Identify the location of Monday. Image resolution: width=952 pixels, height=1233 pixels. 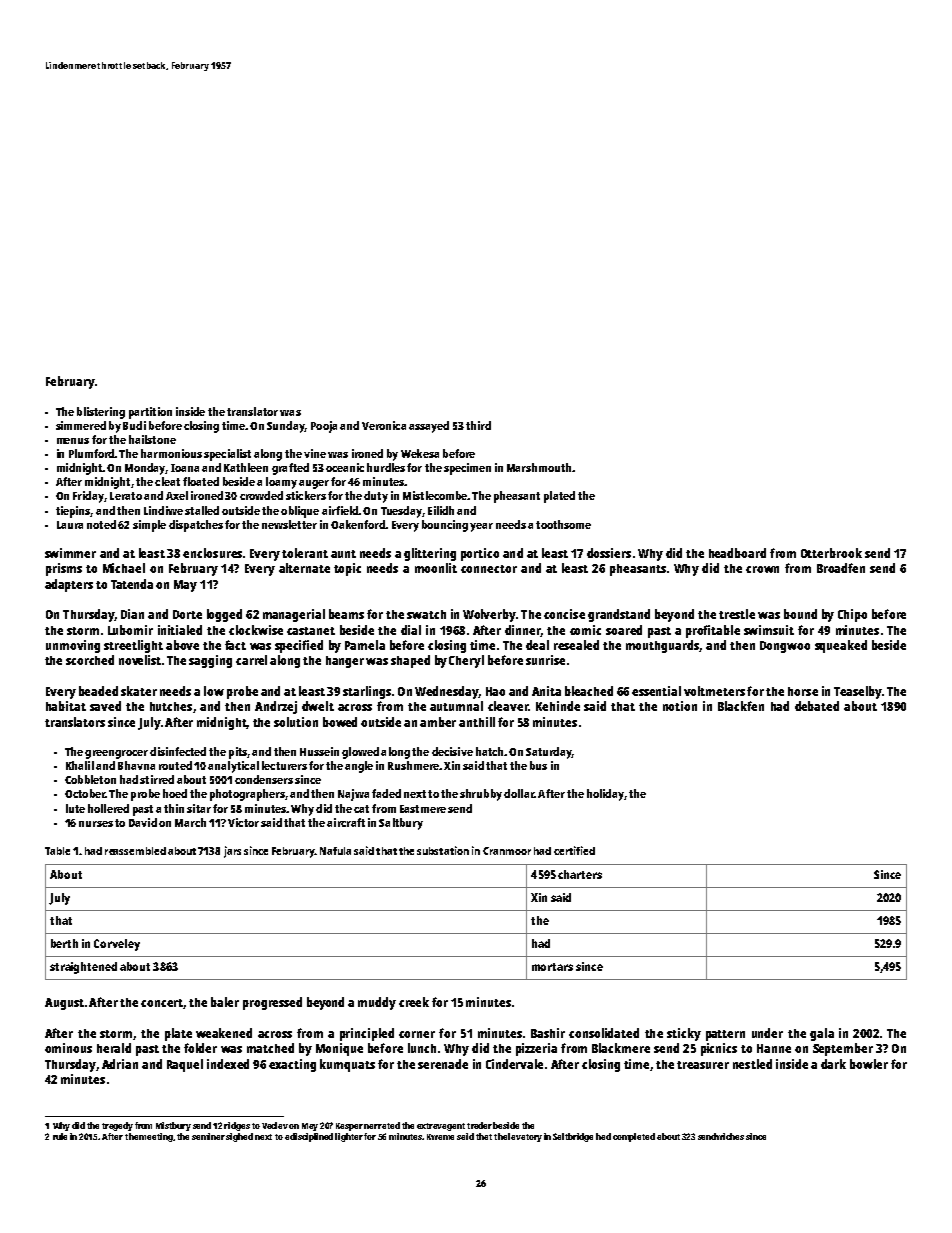
(145, 469).
